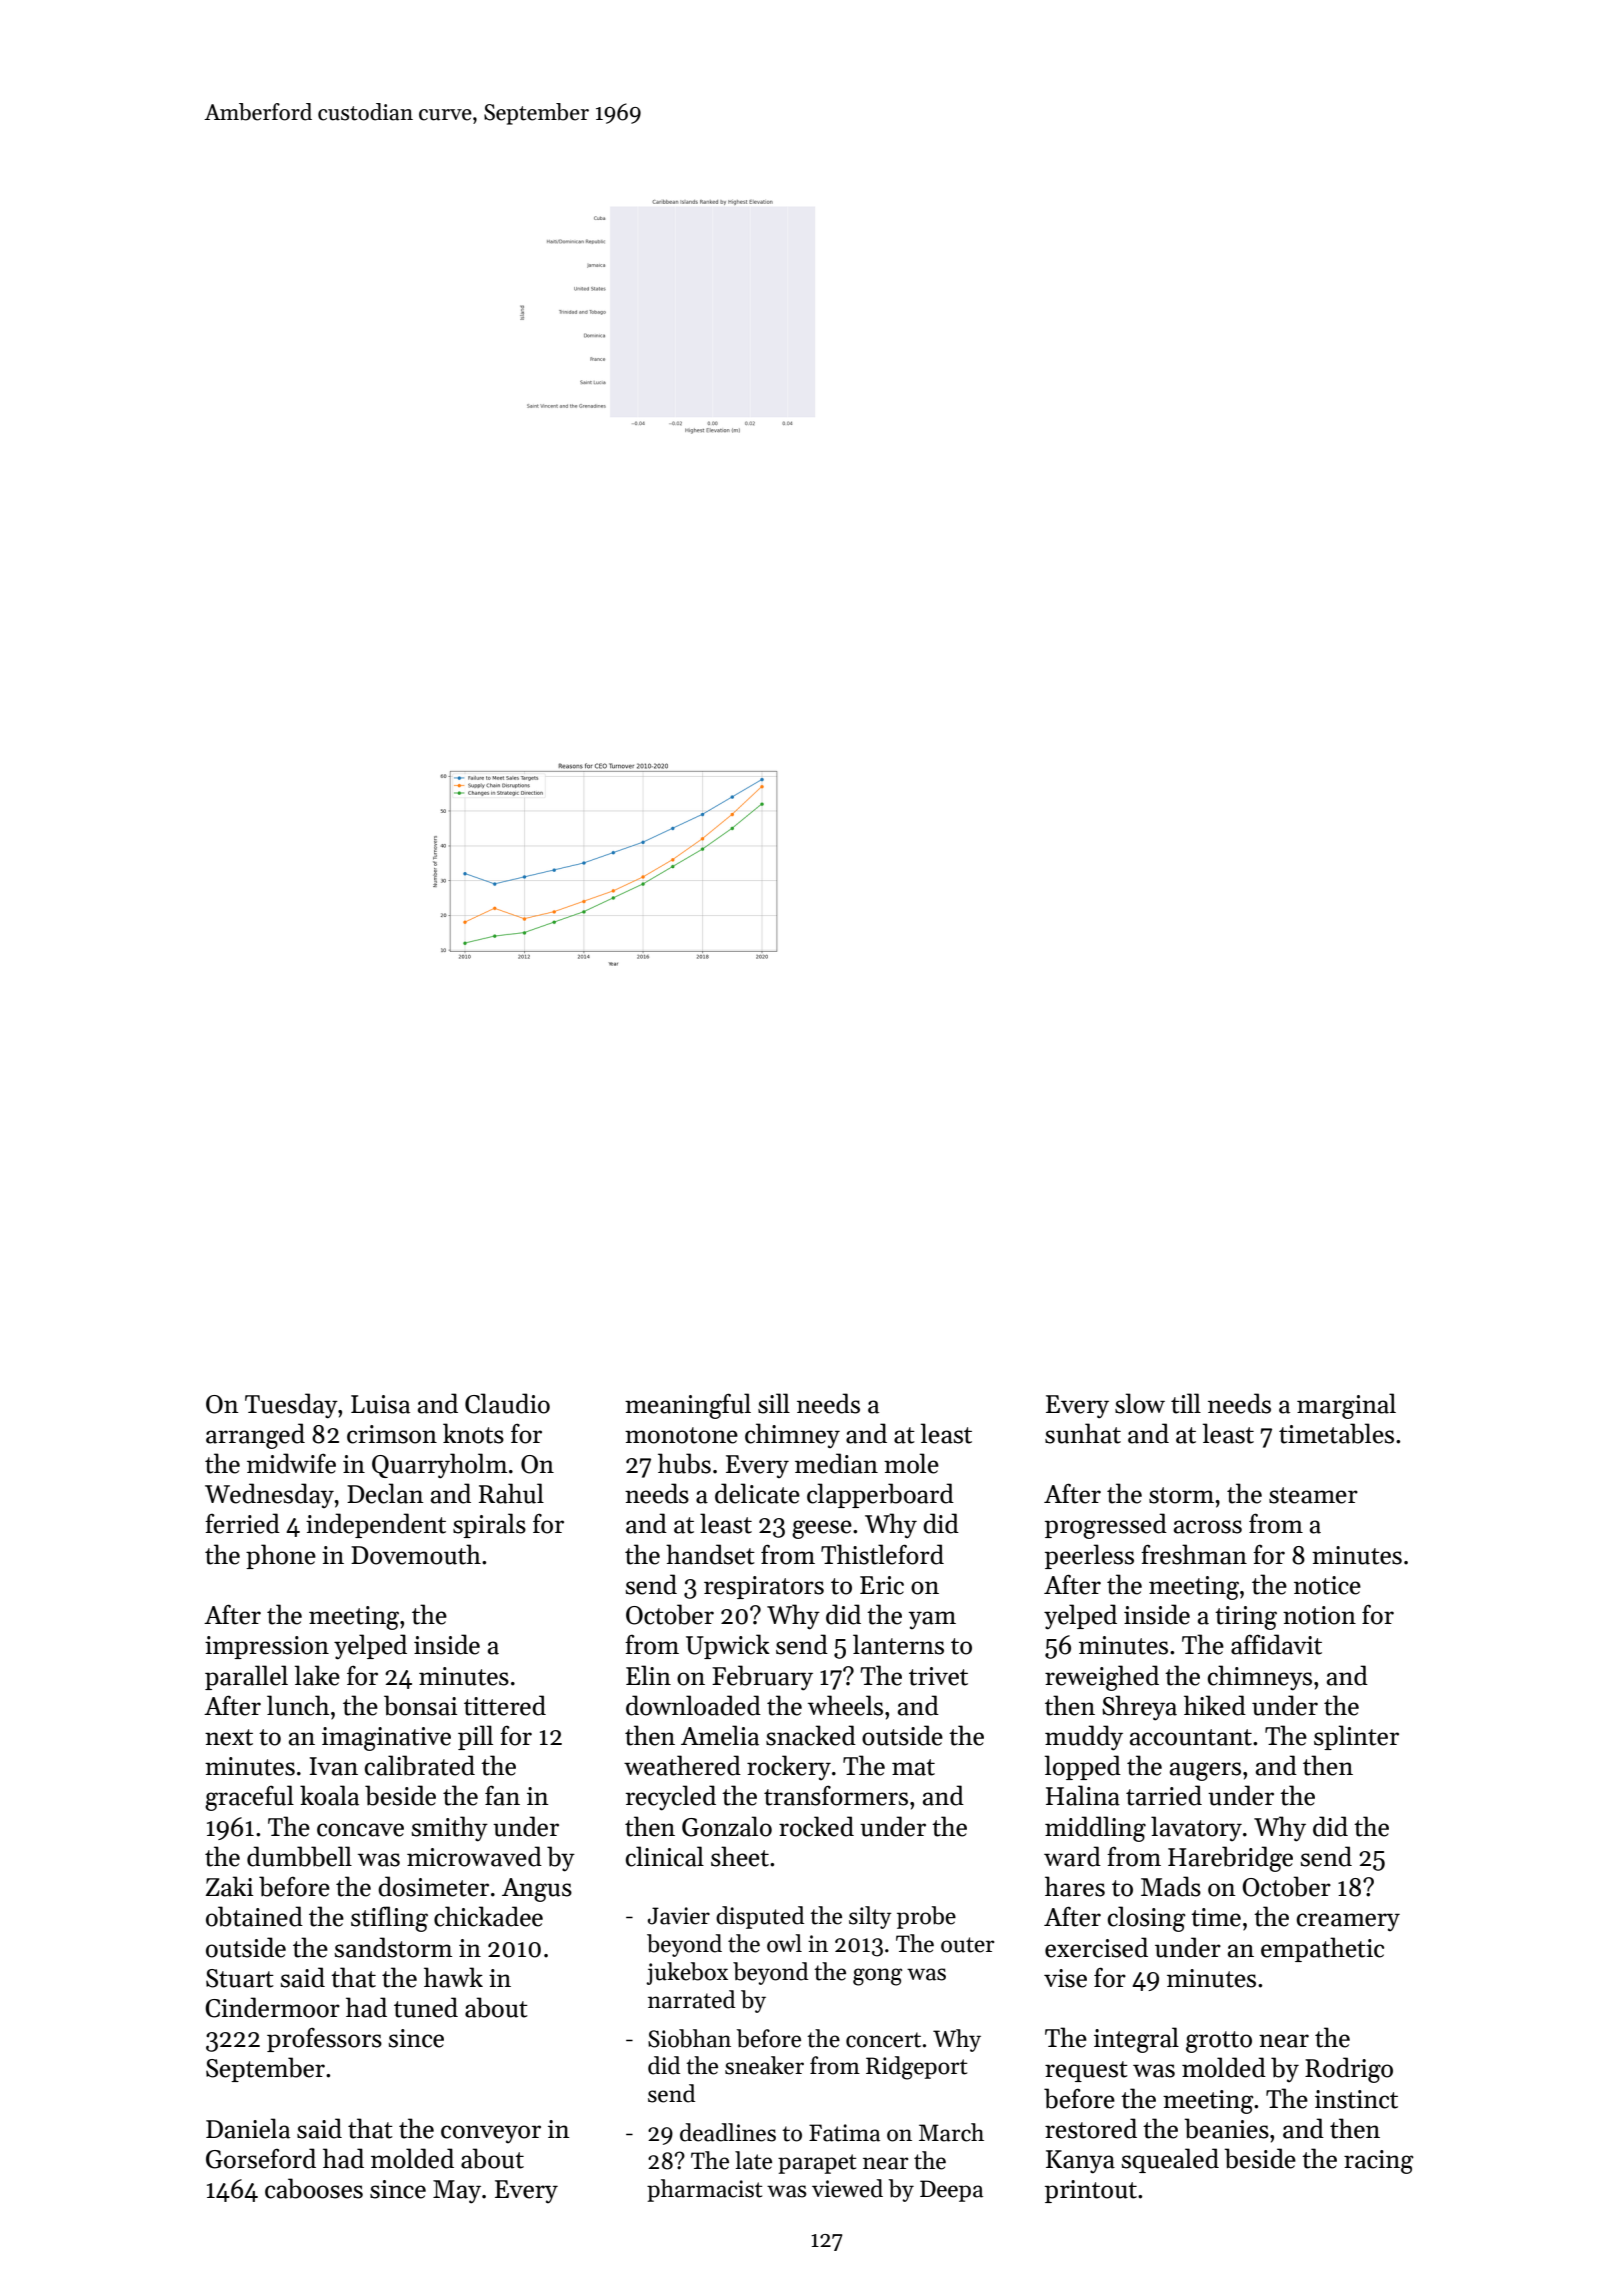 The image size is (1620, 2292). Describe the element at coordinates (491, 2134) in the image. I see `conveyor` at that location.
